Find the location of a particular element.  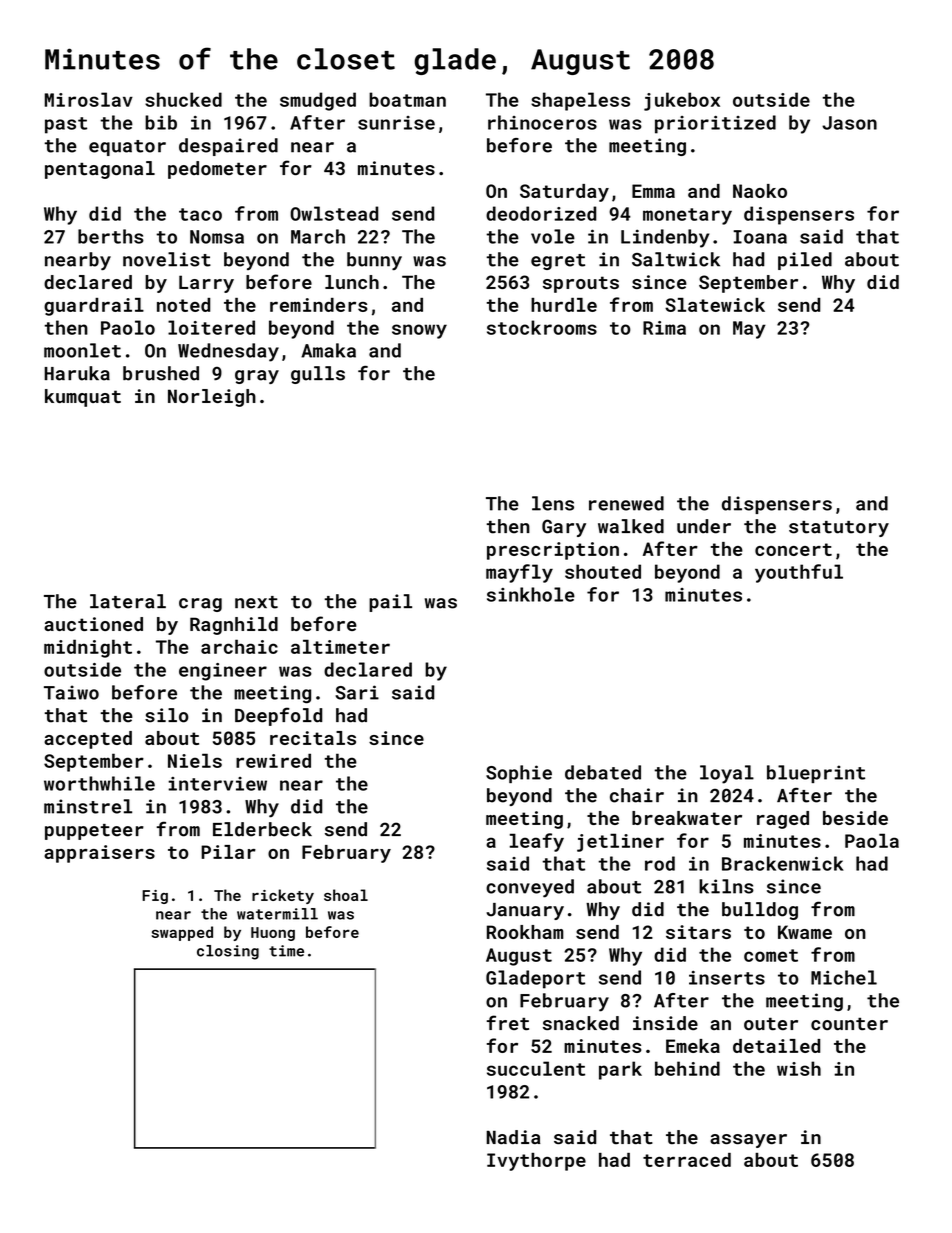

stockrooms is located at coordinates (542, 327).
